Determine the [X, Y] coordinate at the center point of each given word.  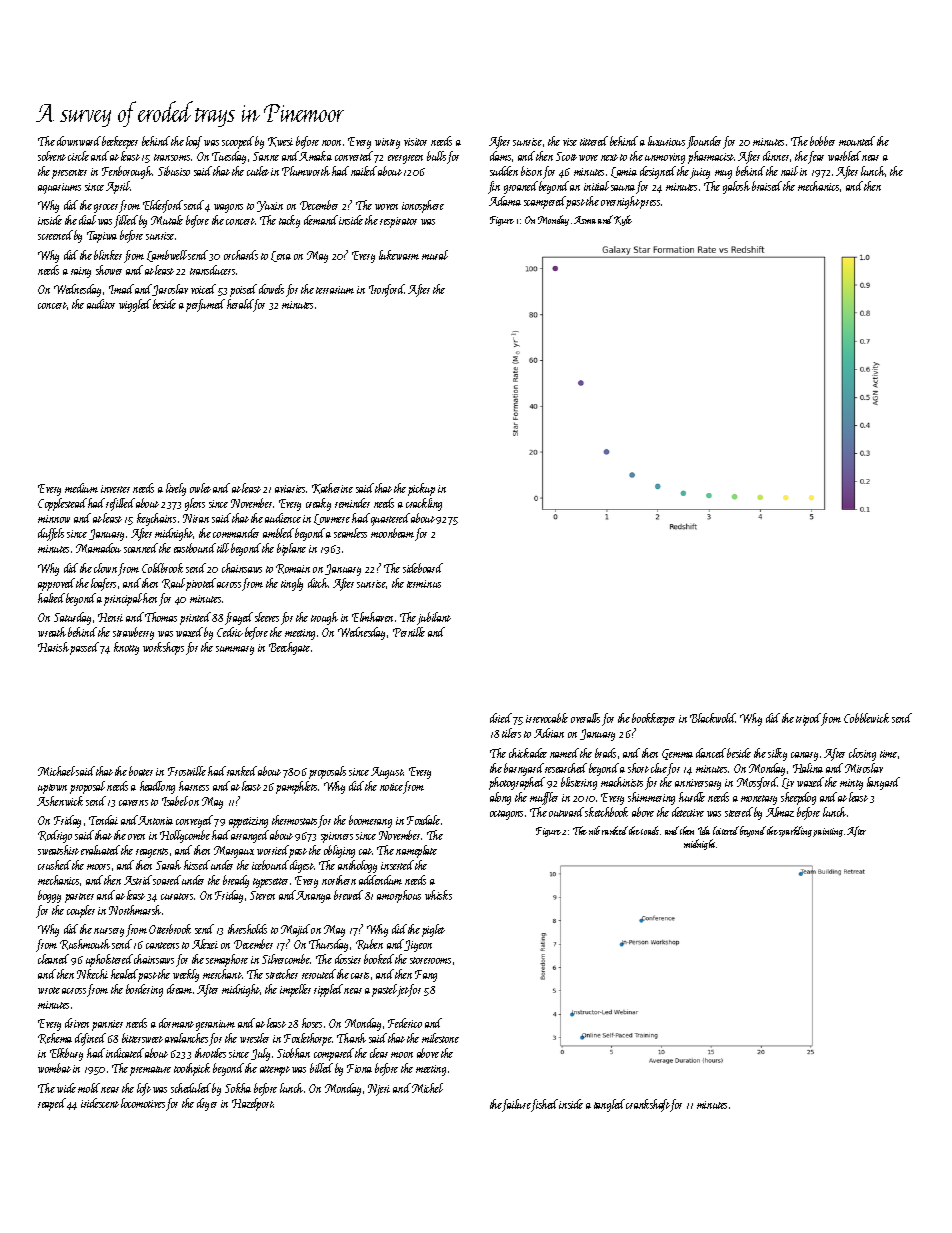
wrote [49, 990]
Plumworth [306, 171]
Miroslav [864, 768]
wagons [228, 208]
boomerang [370, 821]
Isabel [175, 801]
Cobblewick [866, 718]
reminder [352, 503]
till [223, 548]
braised [767, 186]
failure [517, 1105]
